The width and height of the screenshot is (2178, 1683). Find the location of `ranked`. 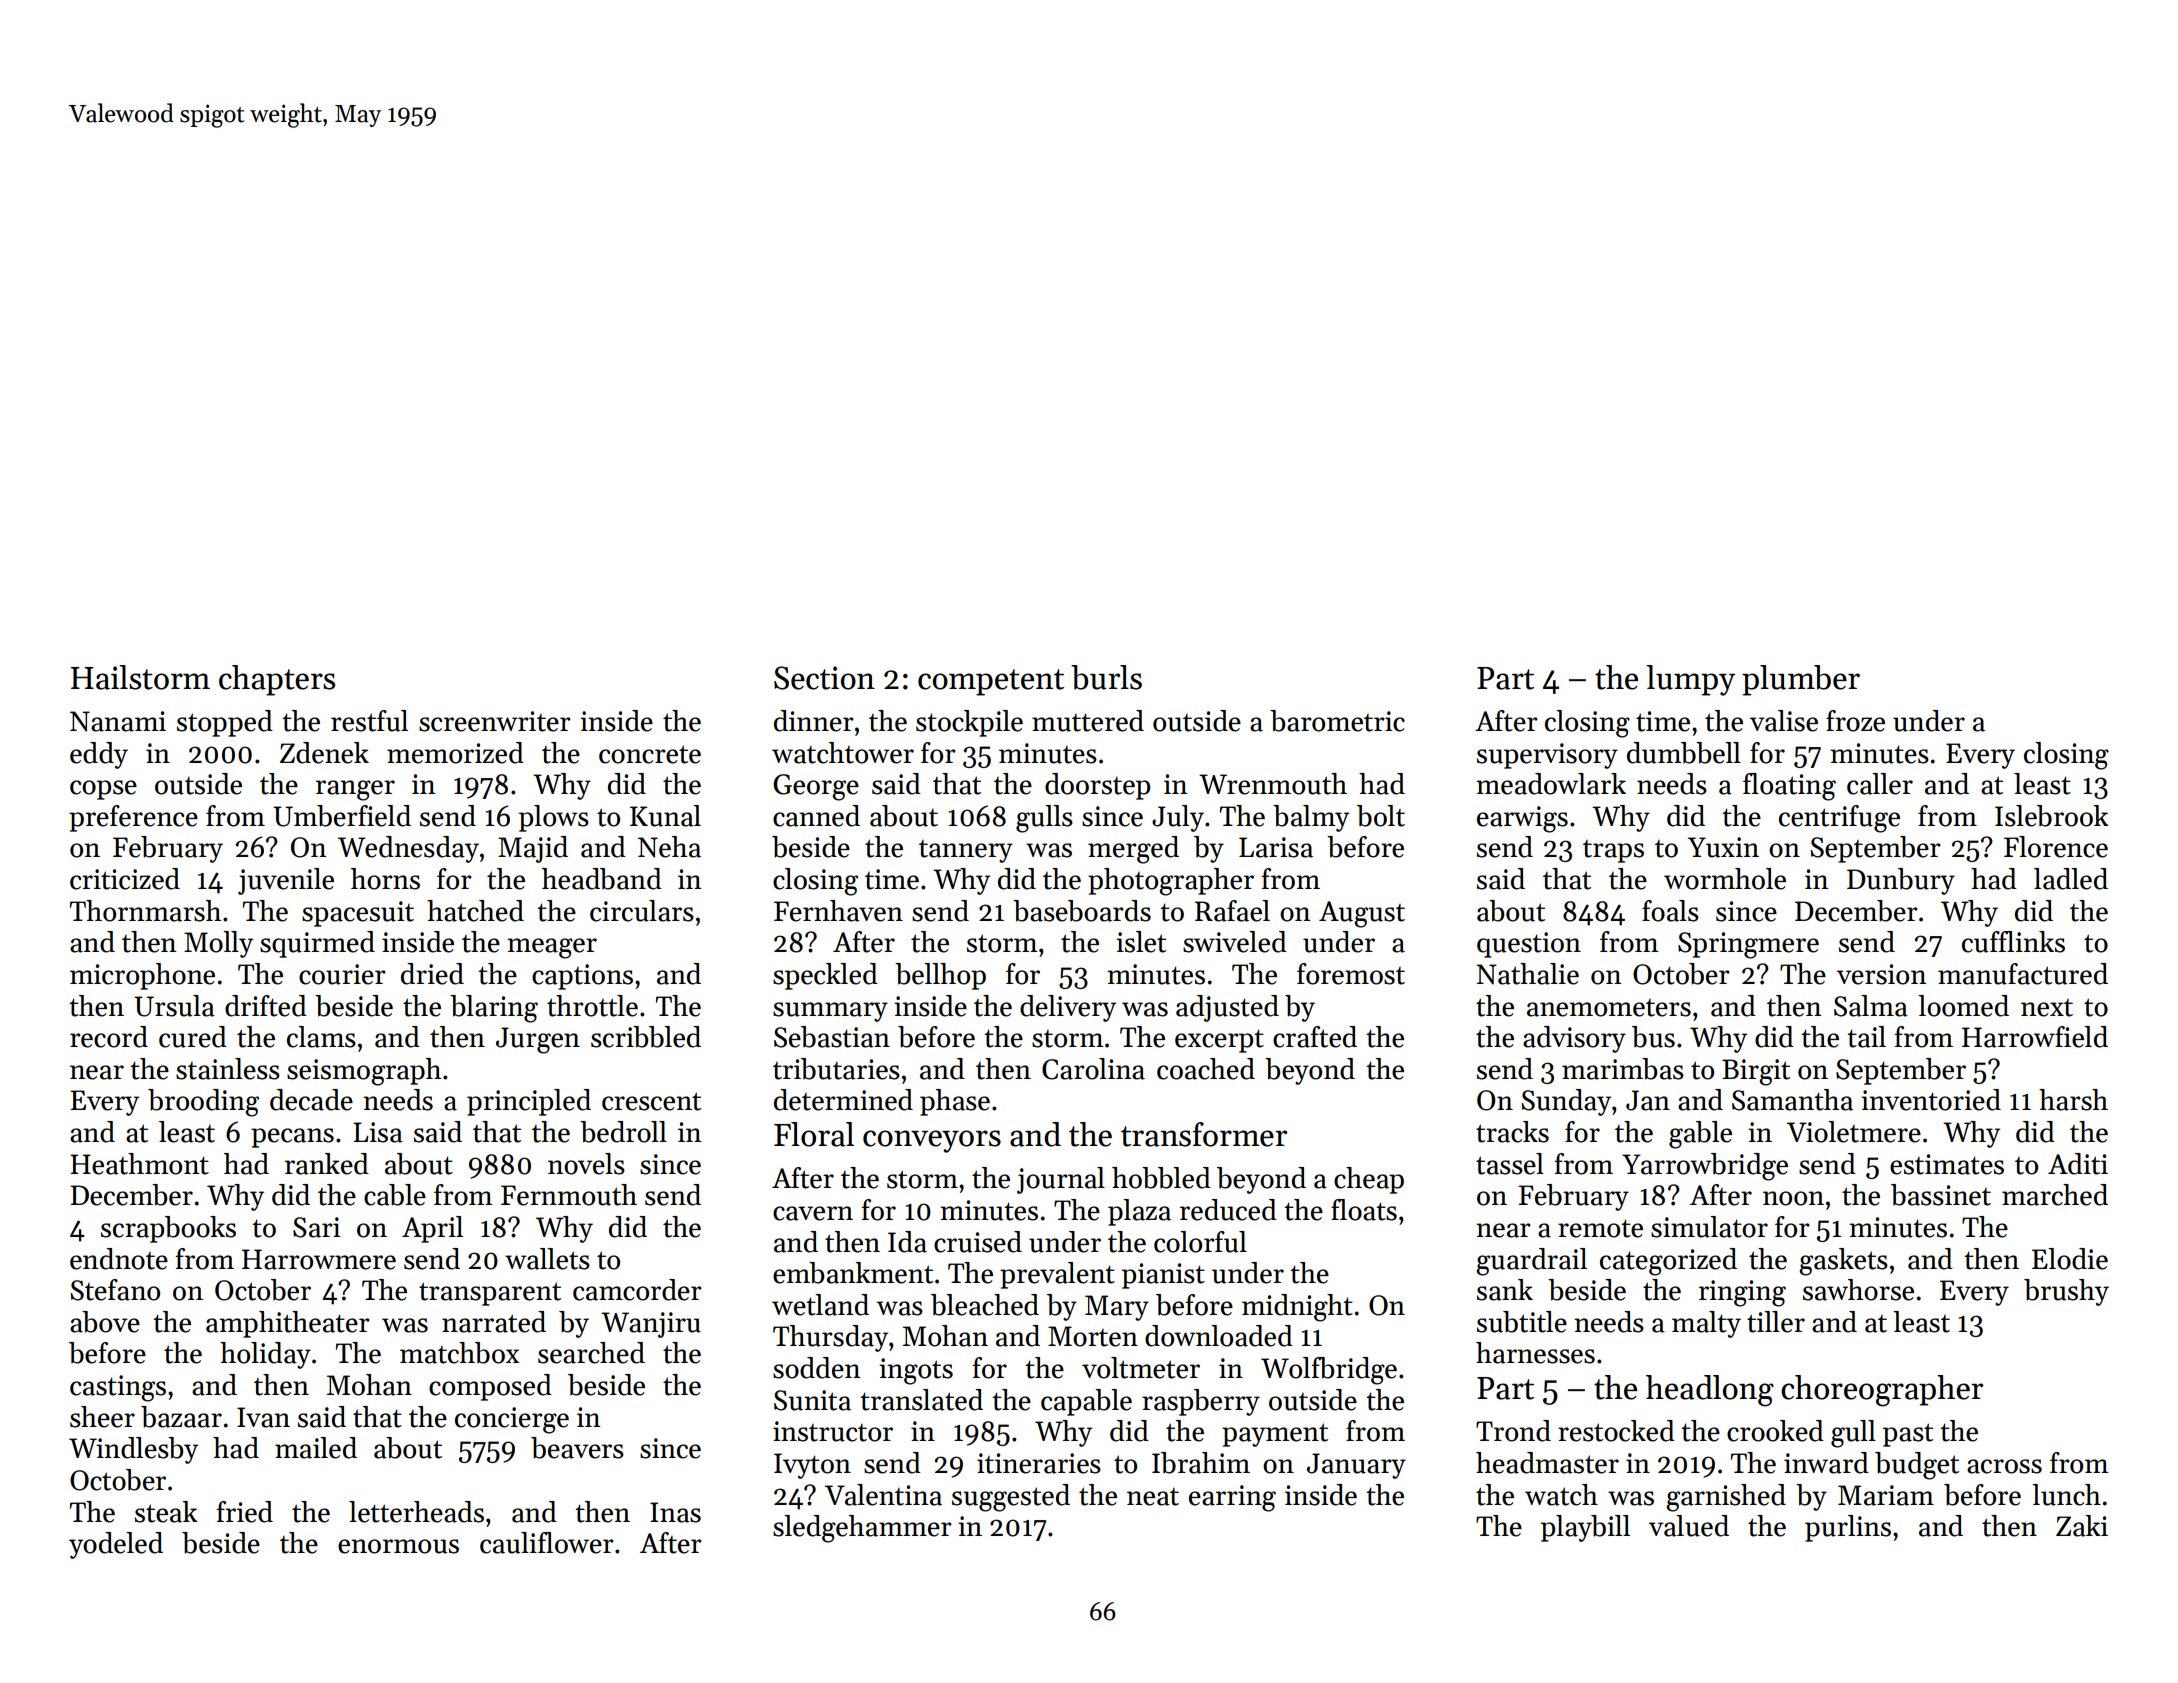

ranked is located at coordinates (327, 1164).
